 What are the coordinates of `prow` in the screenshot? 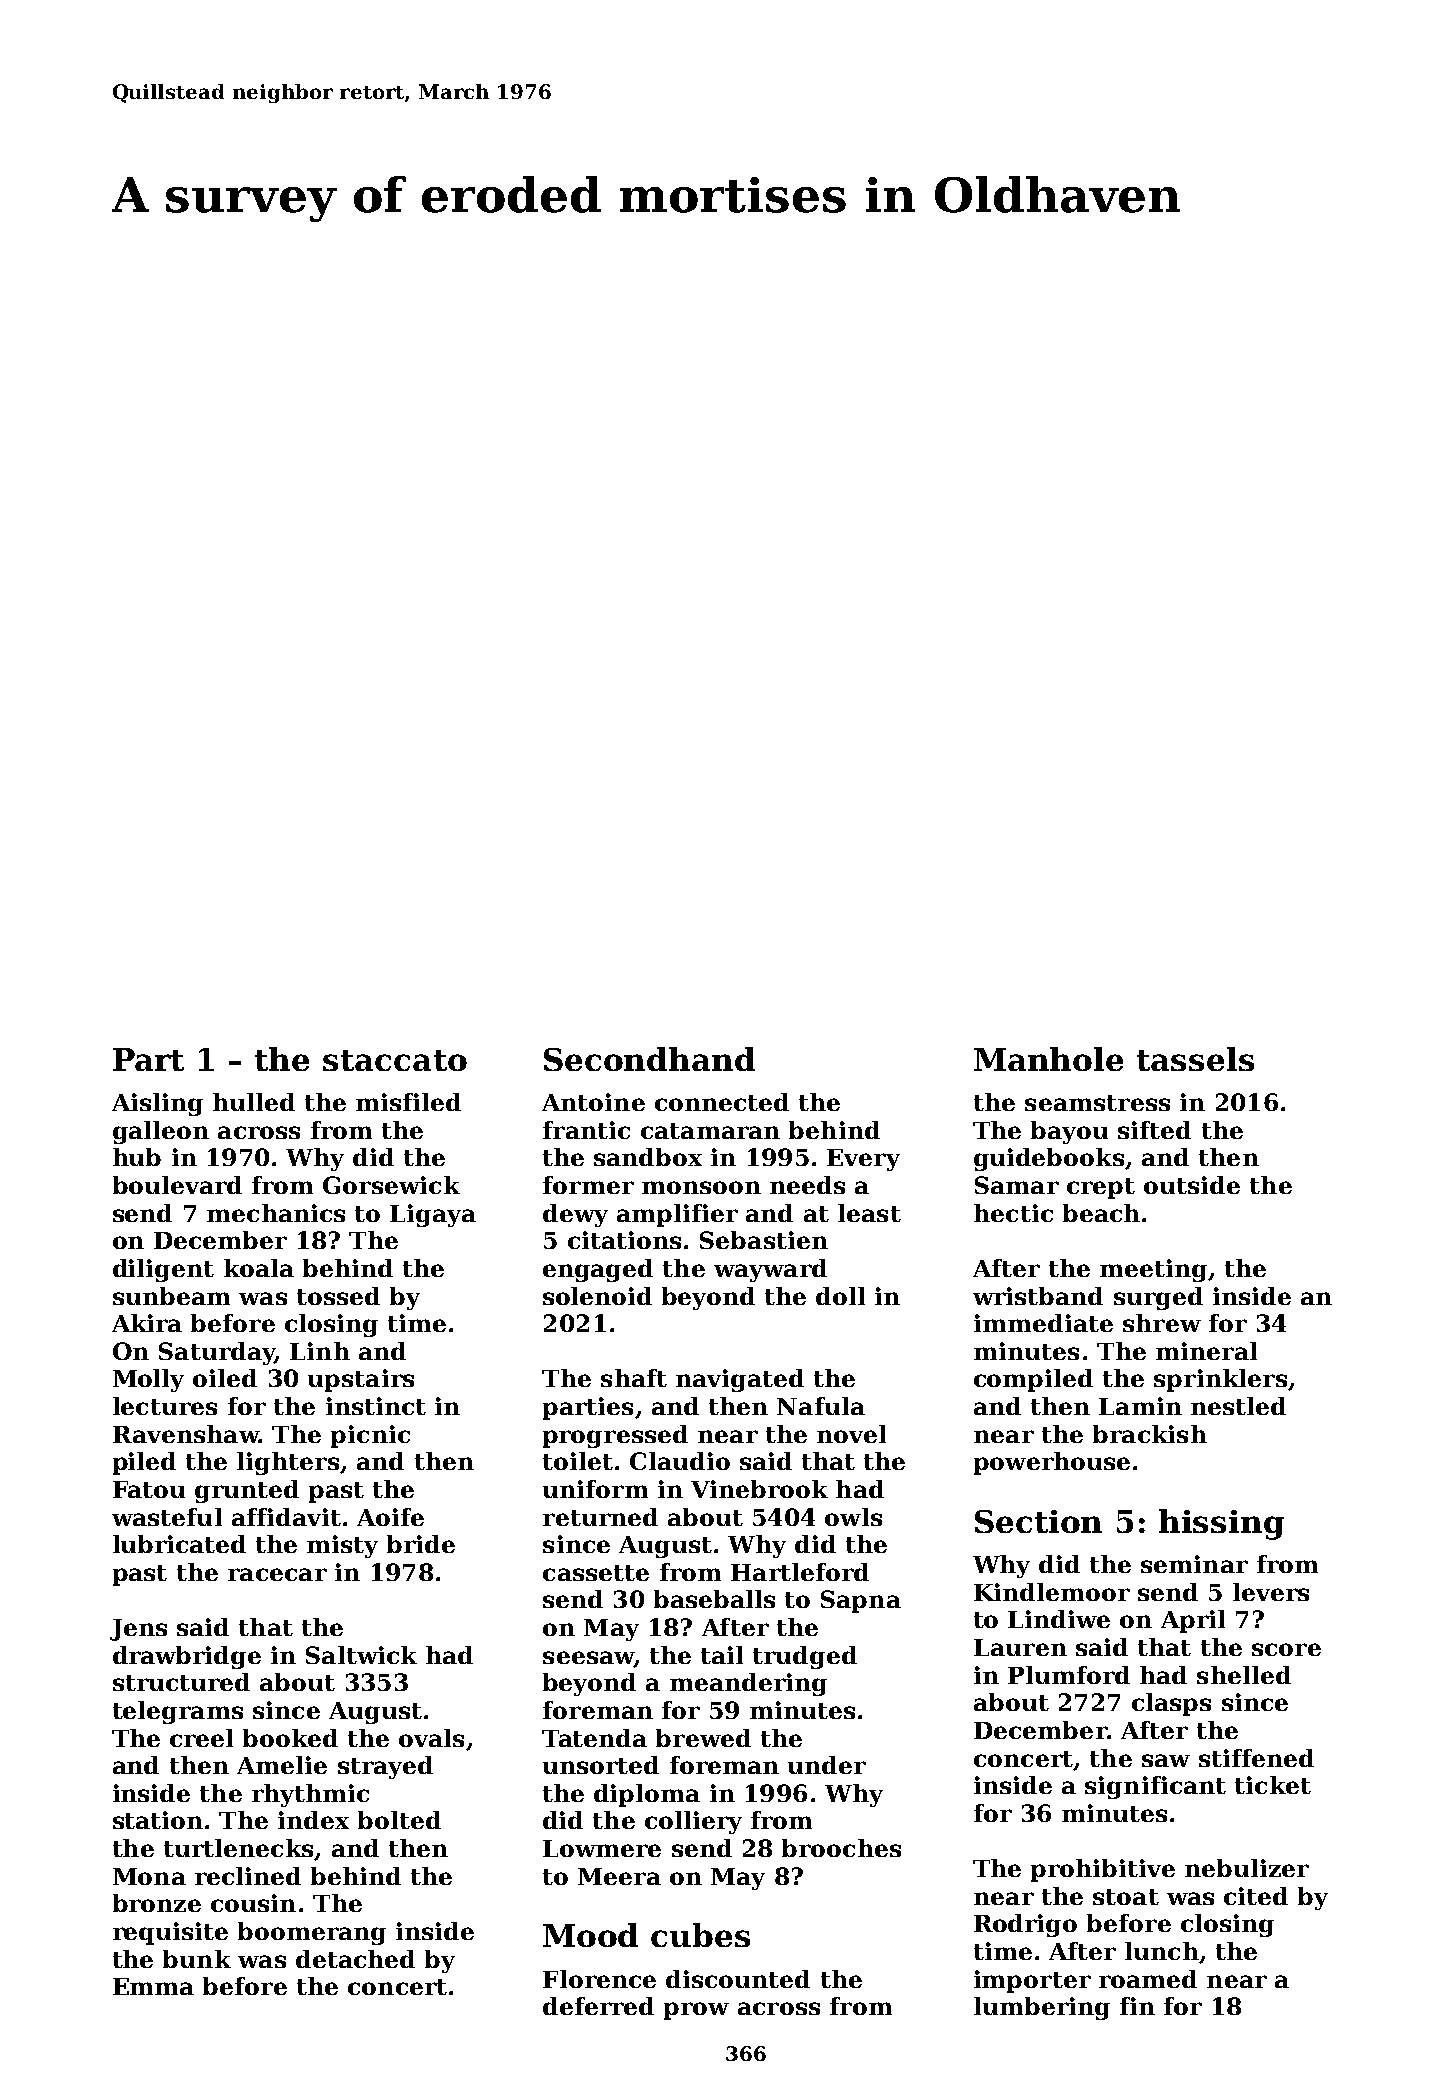 It's located at (696, 2011).
